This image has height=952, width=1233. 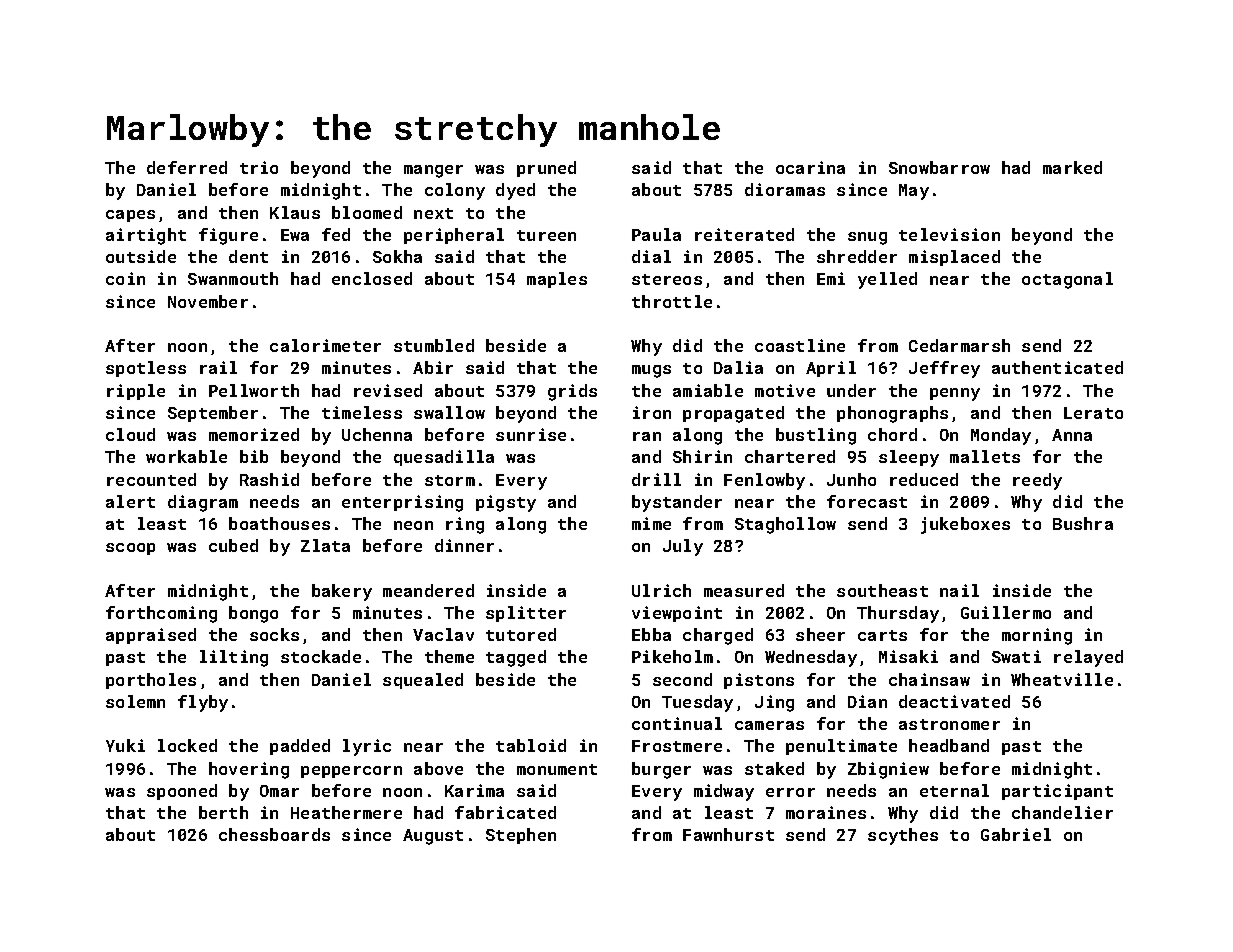 I want to click on manger, so click(x=433, y=171).
